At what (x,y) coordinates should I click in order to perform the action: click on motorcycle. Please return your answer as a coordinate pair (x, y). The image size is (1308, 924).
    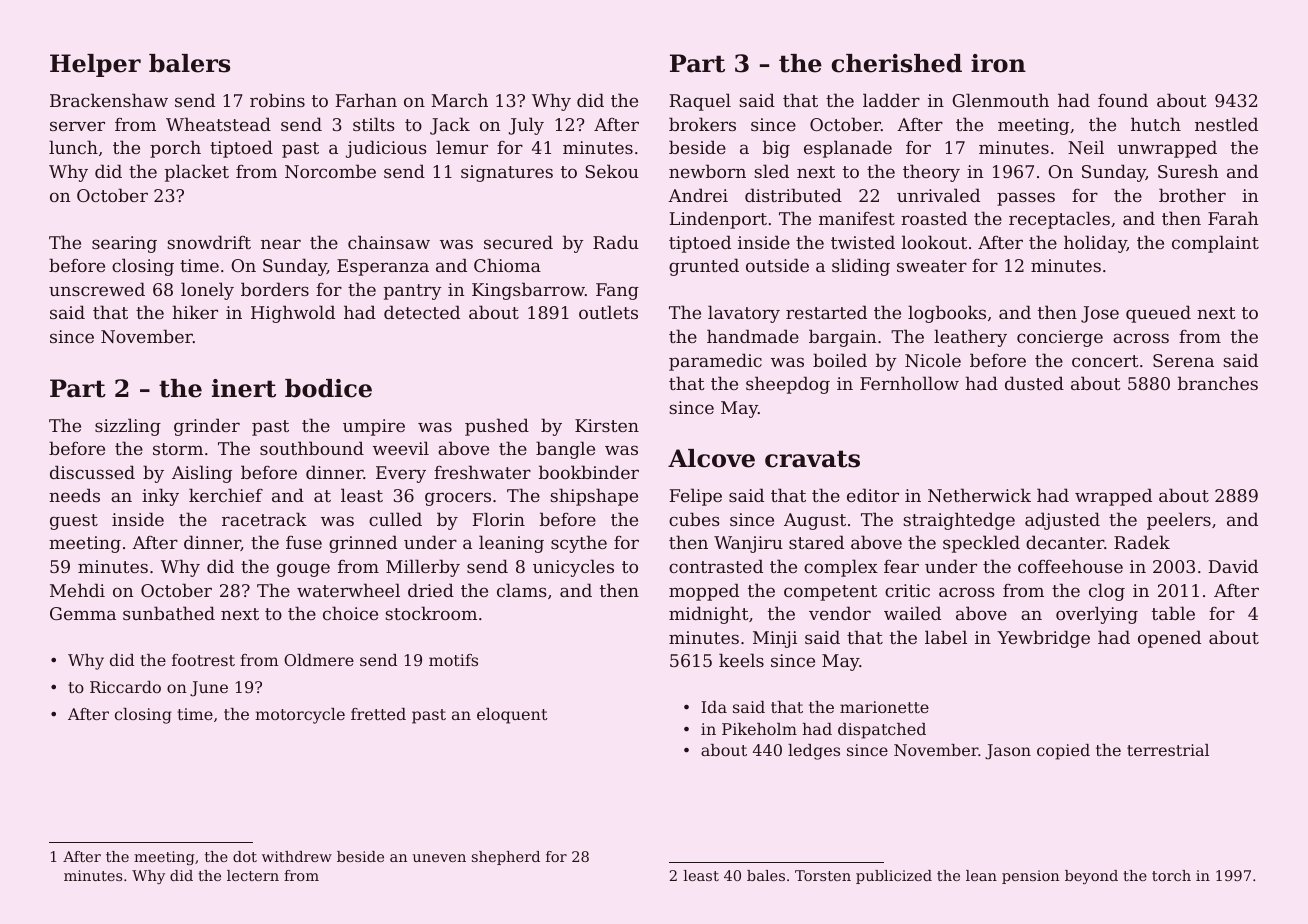
    Looking at the image, I should click on (300, 716).
